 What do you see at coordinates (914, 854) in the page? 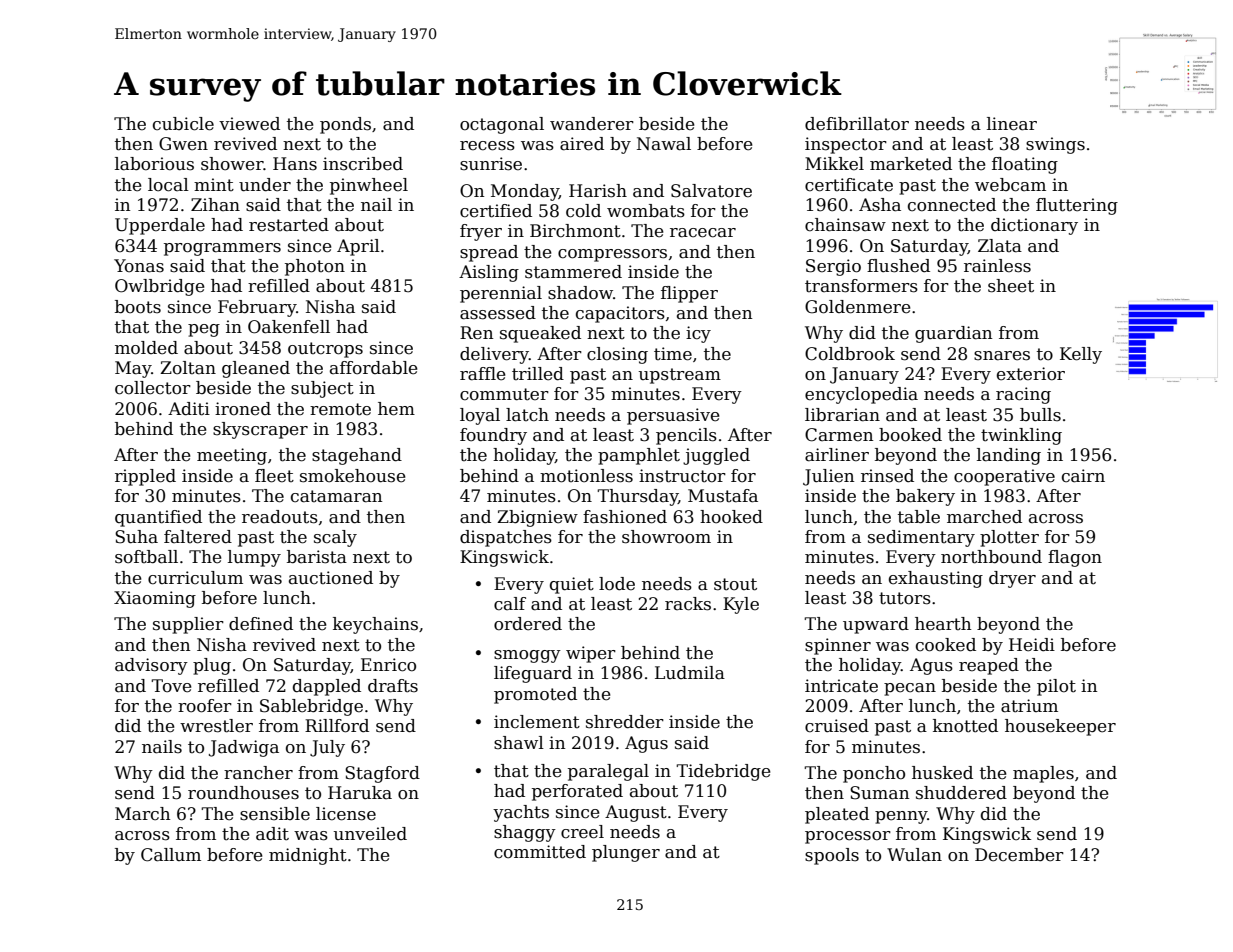
I see `Wulan` at bounding box center [914, 854].
